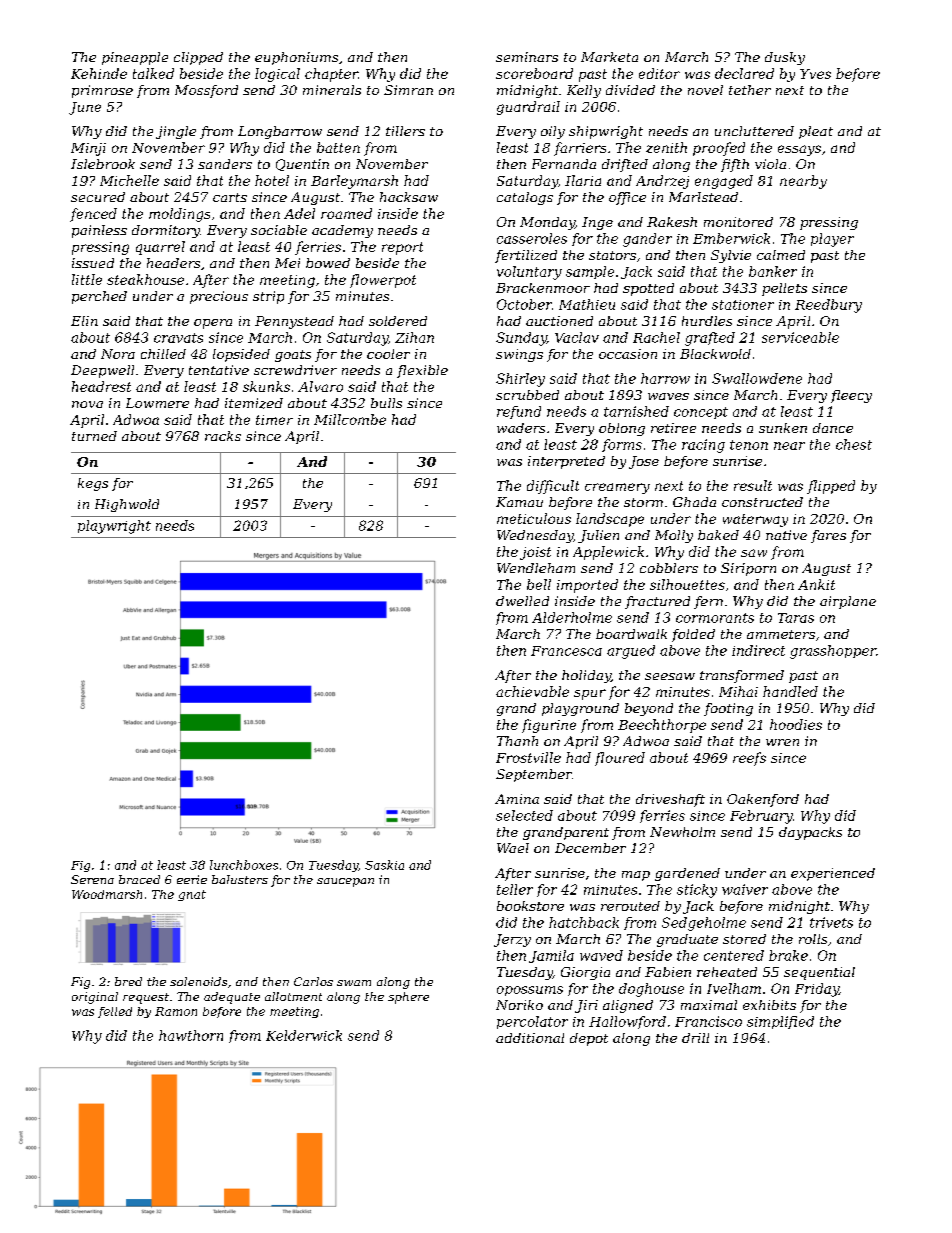 The image size is (952, 1233). I want to click on headers, so click(173, 263).
